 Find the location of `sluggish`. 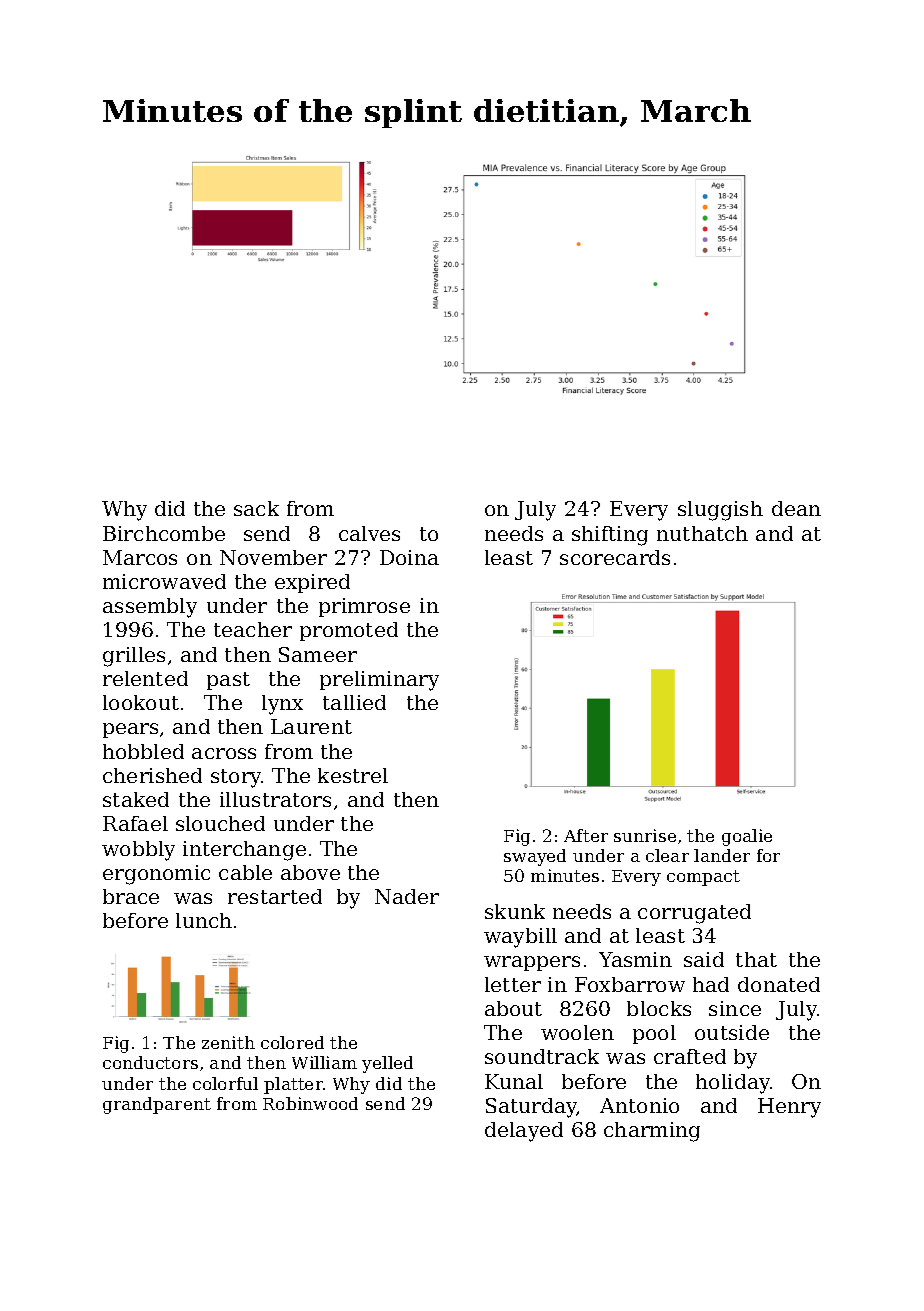

sluggish is located at coordinates (720, 511).
